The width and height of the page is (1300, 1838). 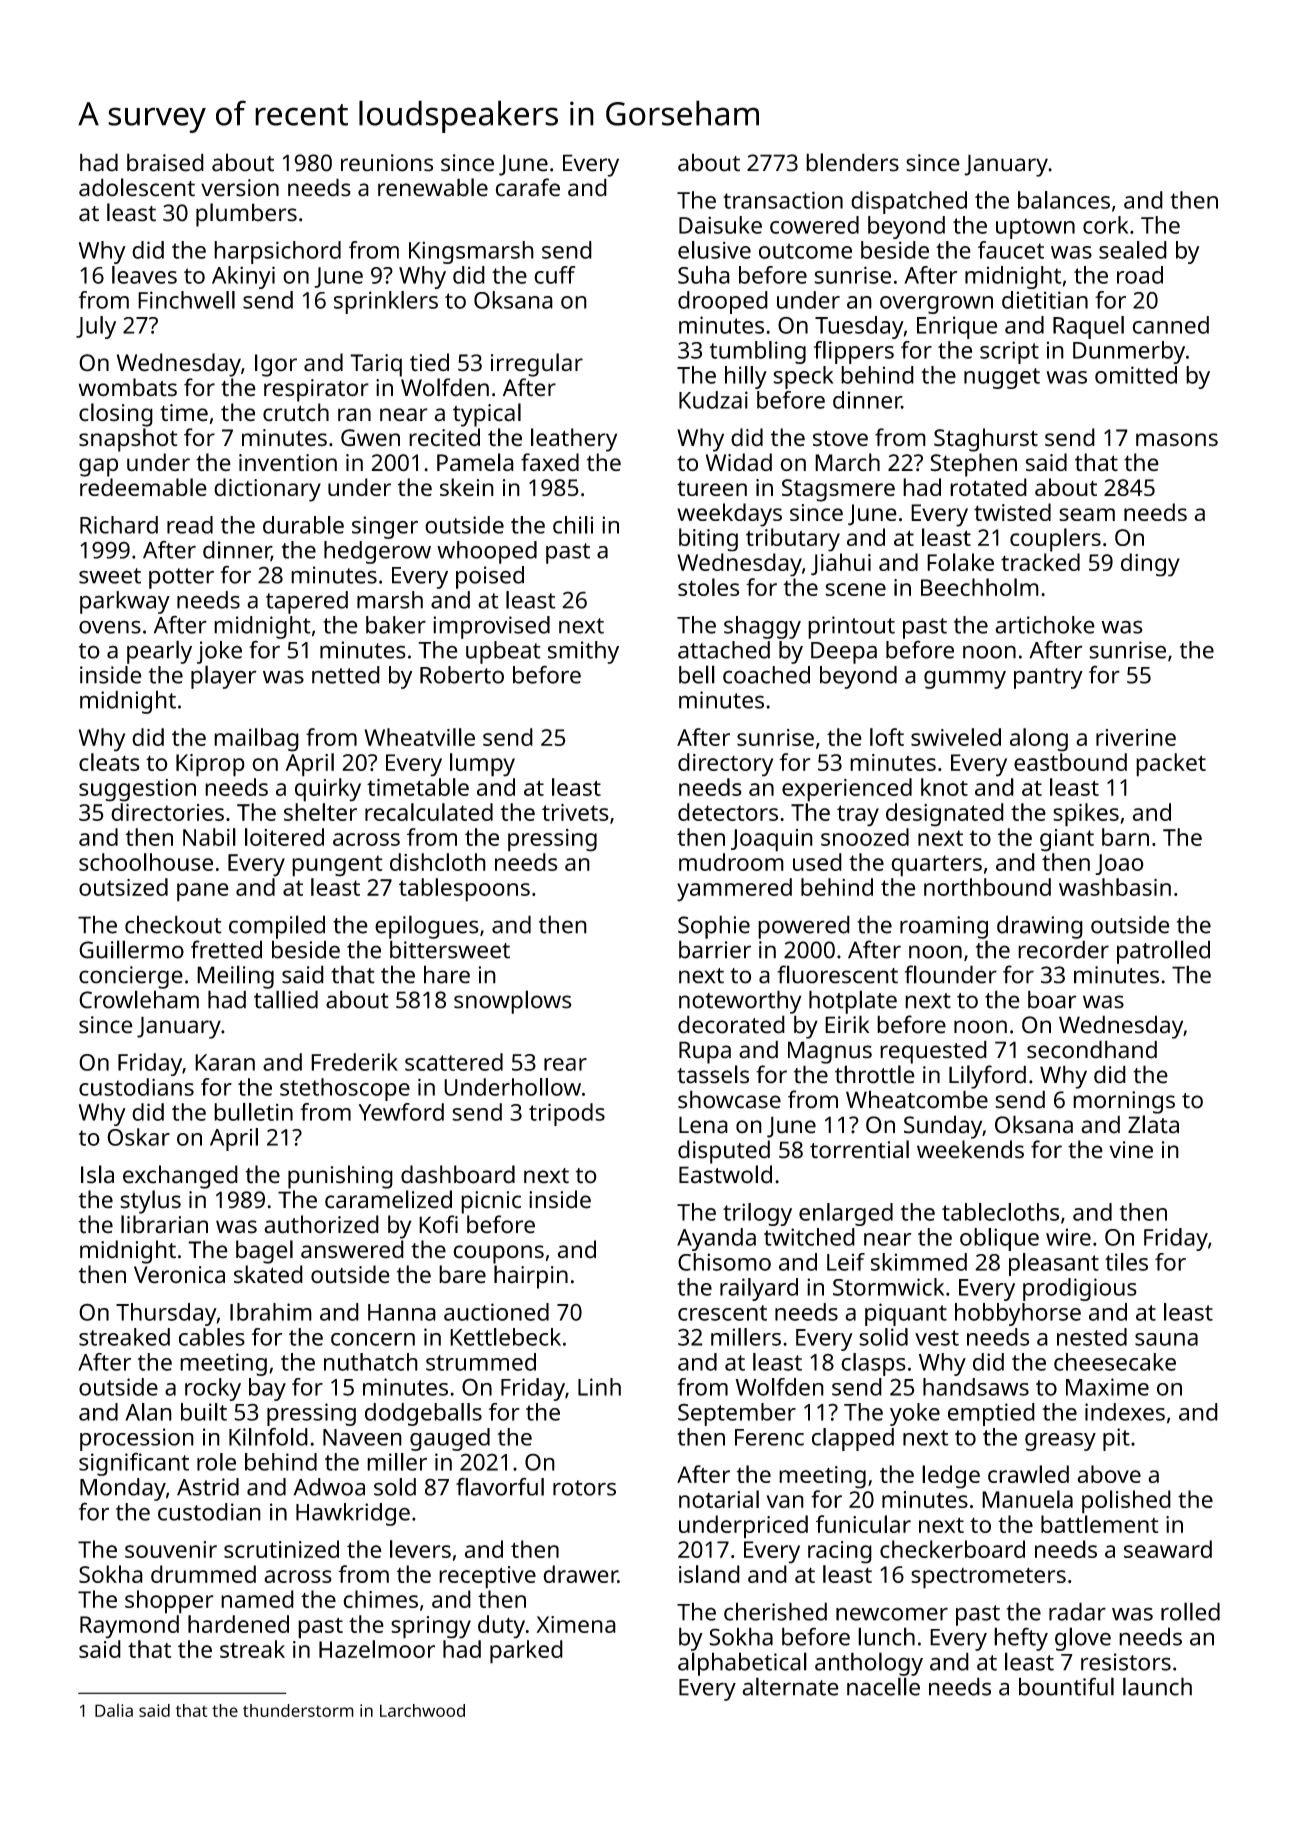 What do you see at coordinates (173, 924) in the page?
I see `checkout` at bounding box center [173, 924].
